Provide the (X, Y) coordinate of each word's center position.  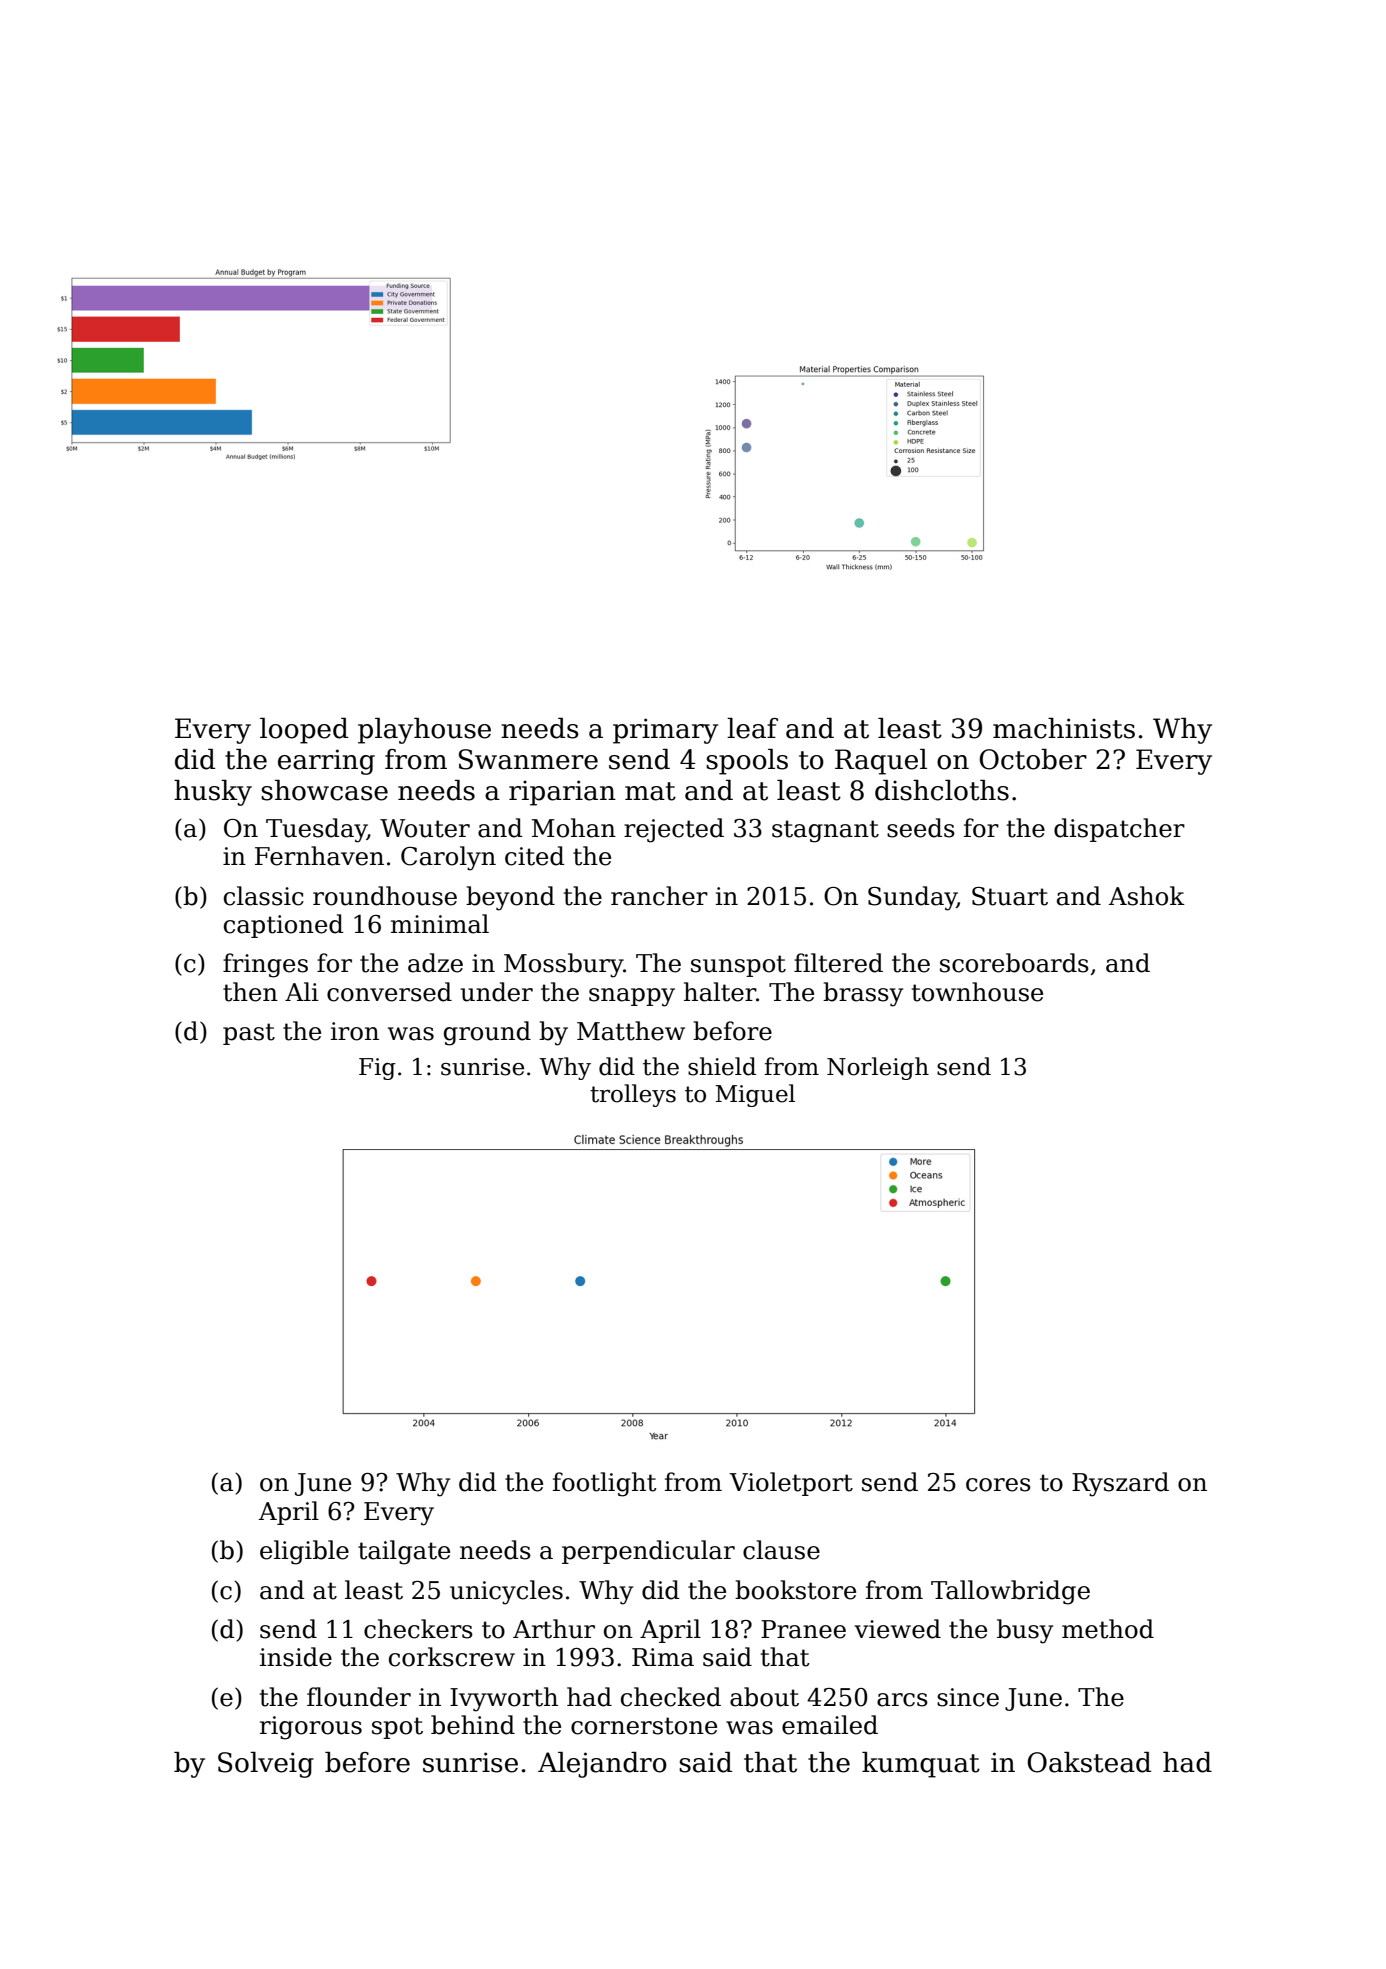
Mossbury (563, 965)
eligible (304, 1552)
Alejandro (602, 1765)
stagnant (825, 831)
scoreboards (1014, 963)
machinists (1064, 728)
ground (487, 1033)
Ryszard (1120, 1484)
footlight (605, 1484)
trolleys (633, 1095)
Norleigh (878, 1068)
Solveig (266, 1765)
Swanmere (528, 759)
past (249, 1034)
